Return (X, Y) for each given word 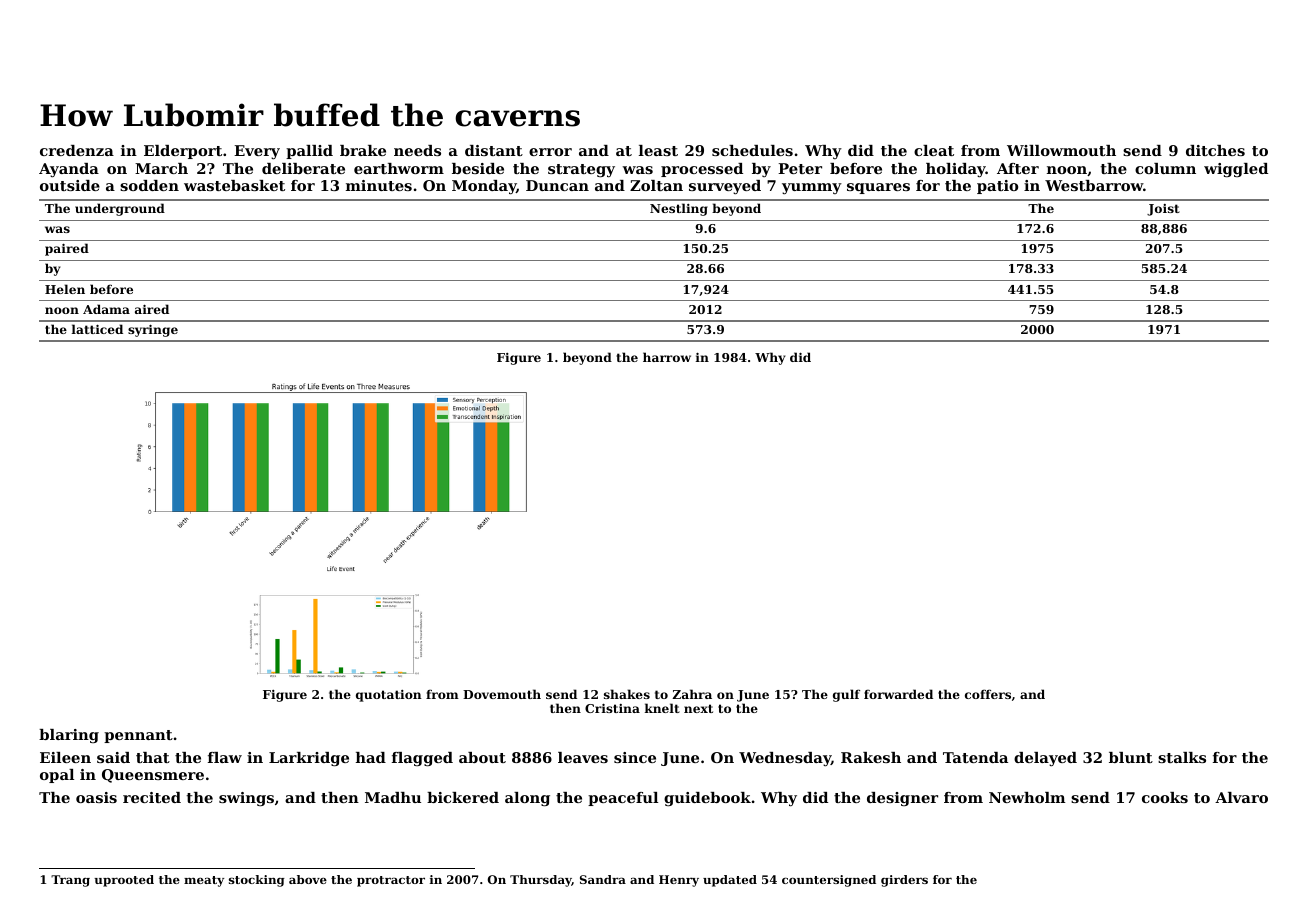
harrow (667, 357)
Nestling (679, 209)
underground (120, 209)
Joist (1163, 210)
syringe (153, 331)
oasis (96, 797)
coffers (988, 694)
